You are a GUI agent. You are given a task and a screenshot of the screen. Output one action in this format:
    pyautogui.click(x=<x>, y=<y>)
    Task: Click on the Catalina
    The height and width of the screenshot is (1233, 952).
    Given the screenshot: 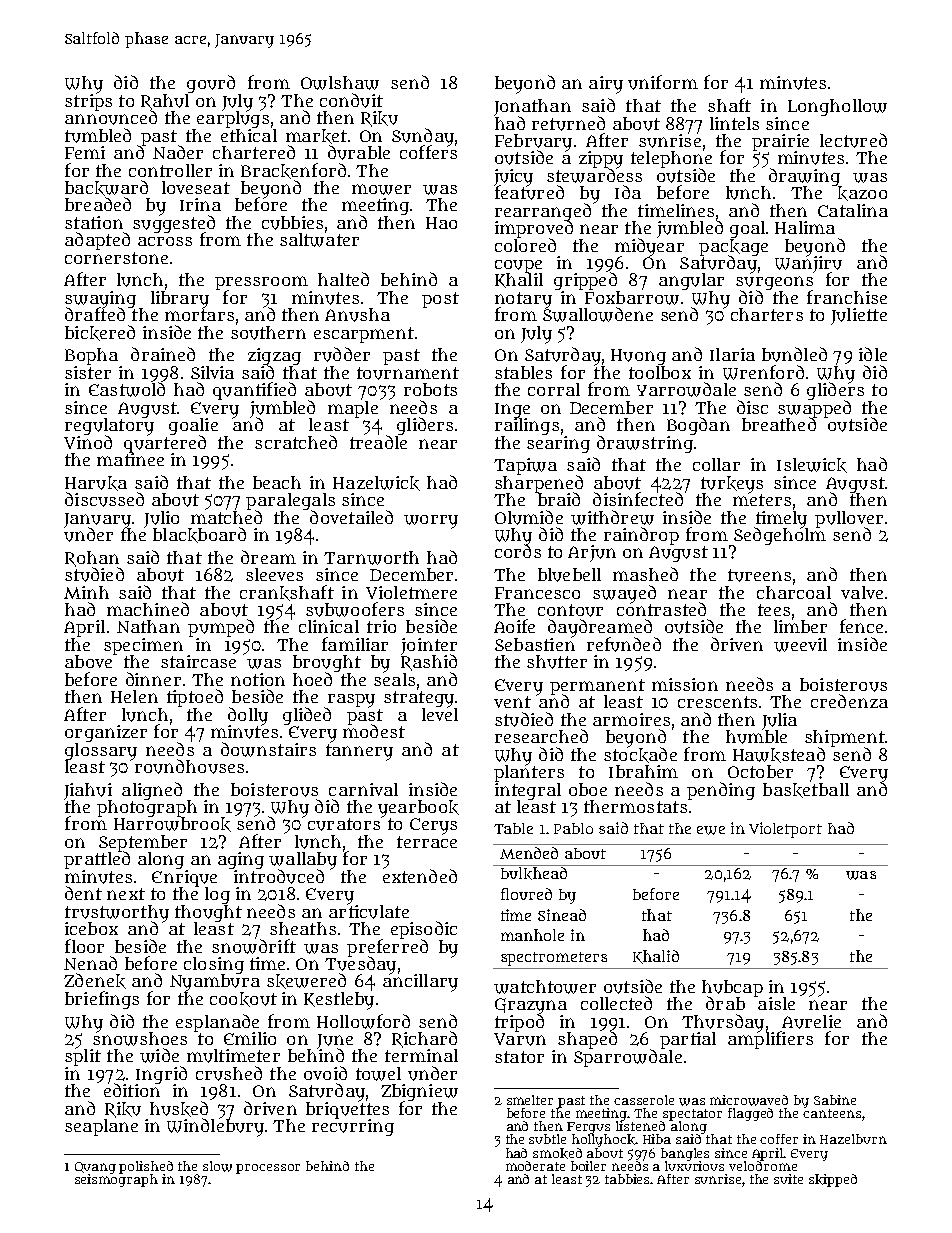 What is the action you would take?
    pyautogui.click(x=853, y=210)
